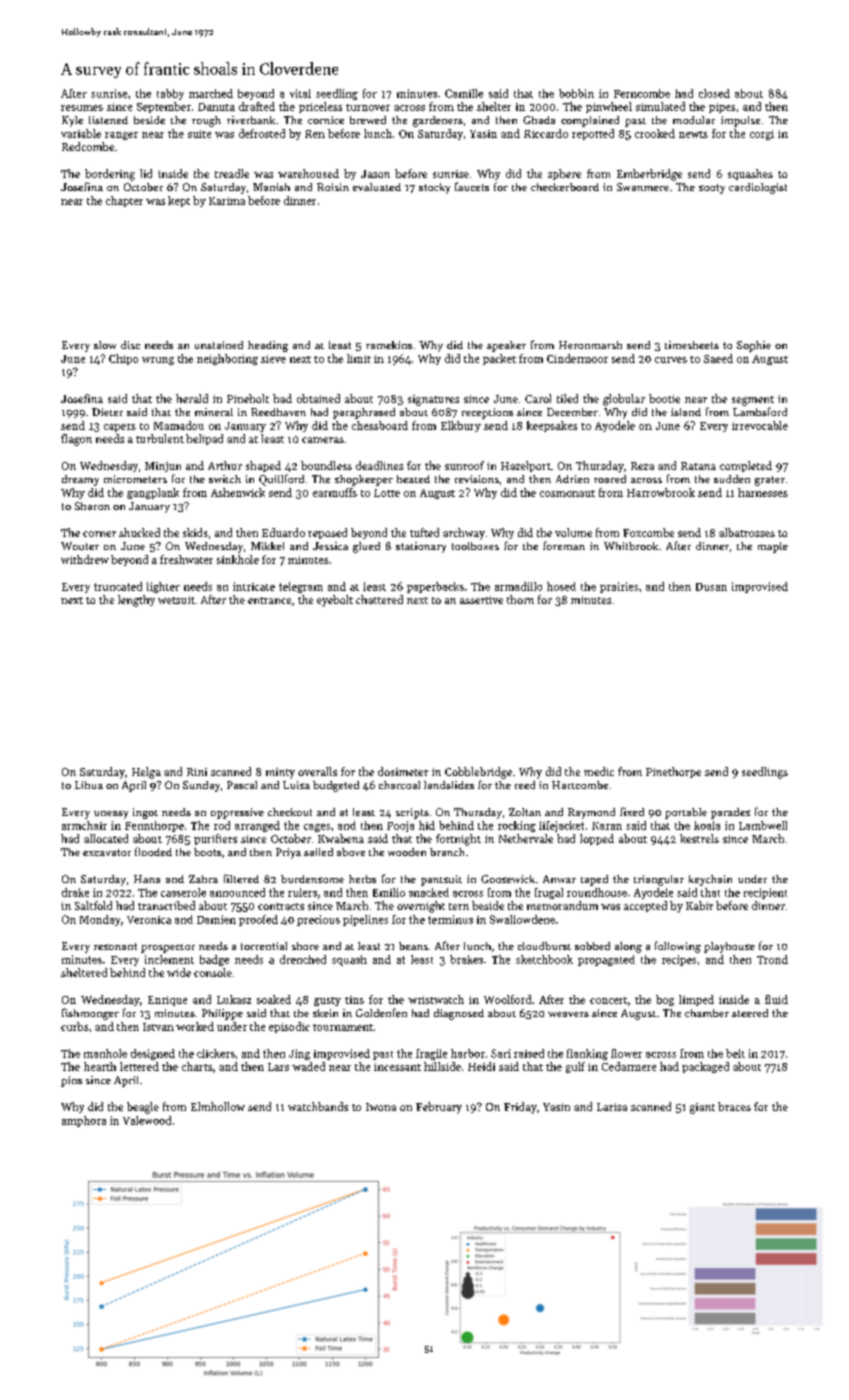 This screenshot has width=849, height=1400. Describe the element at coordinates (300, 93) in the screenshot. I see `vital` at that location.
